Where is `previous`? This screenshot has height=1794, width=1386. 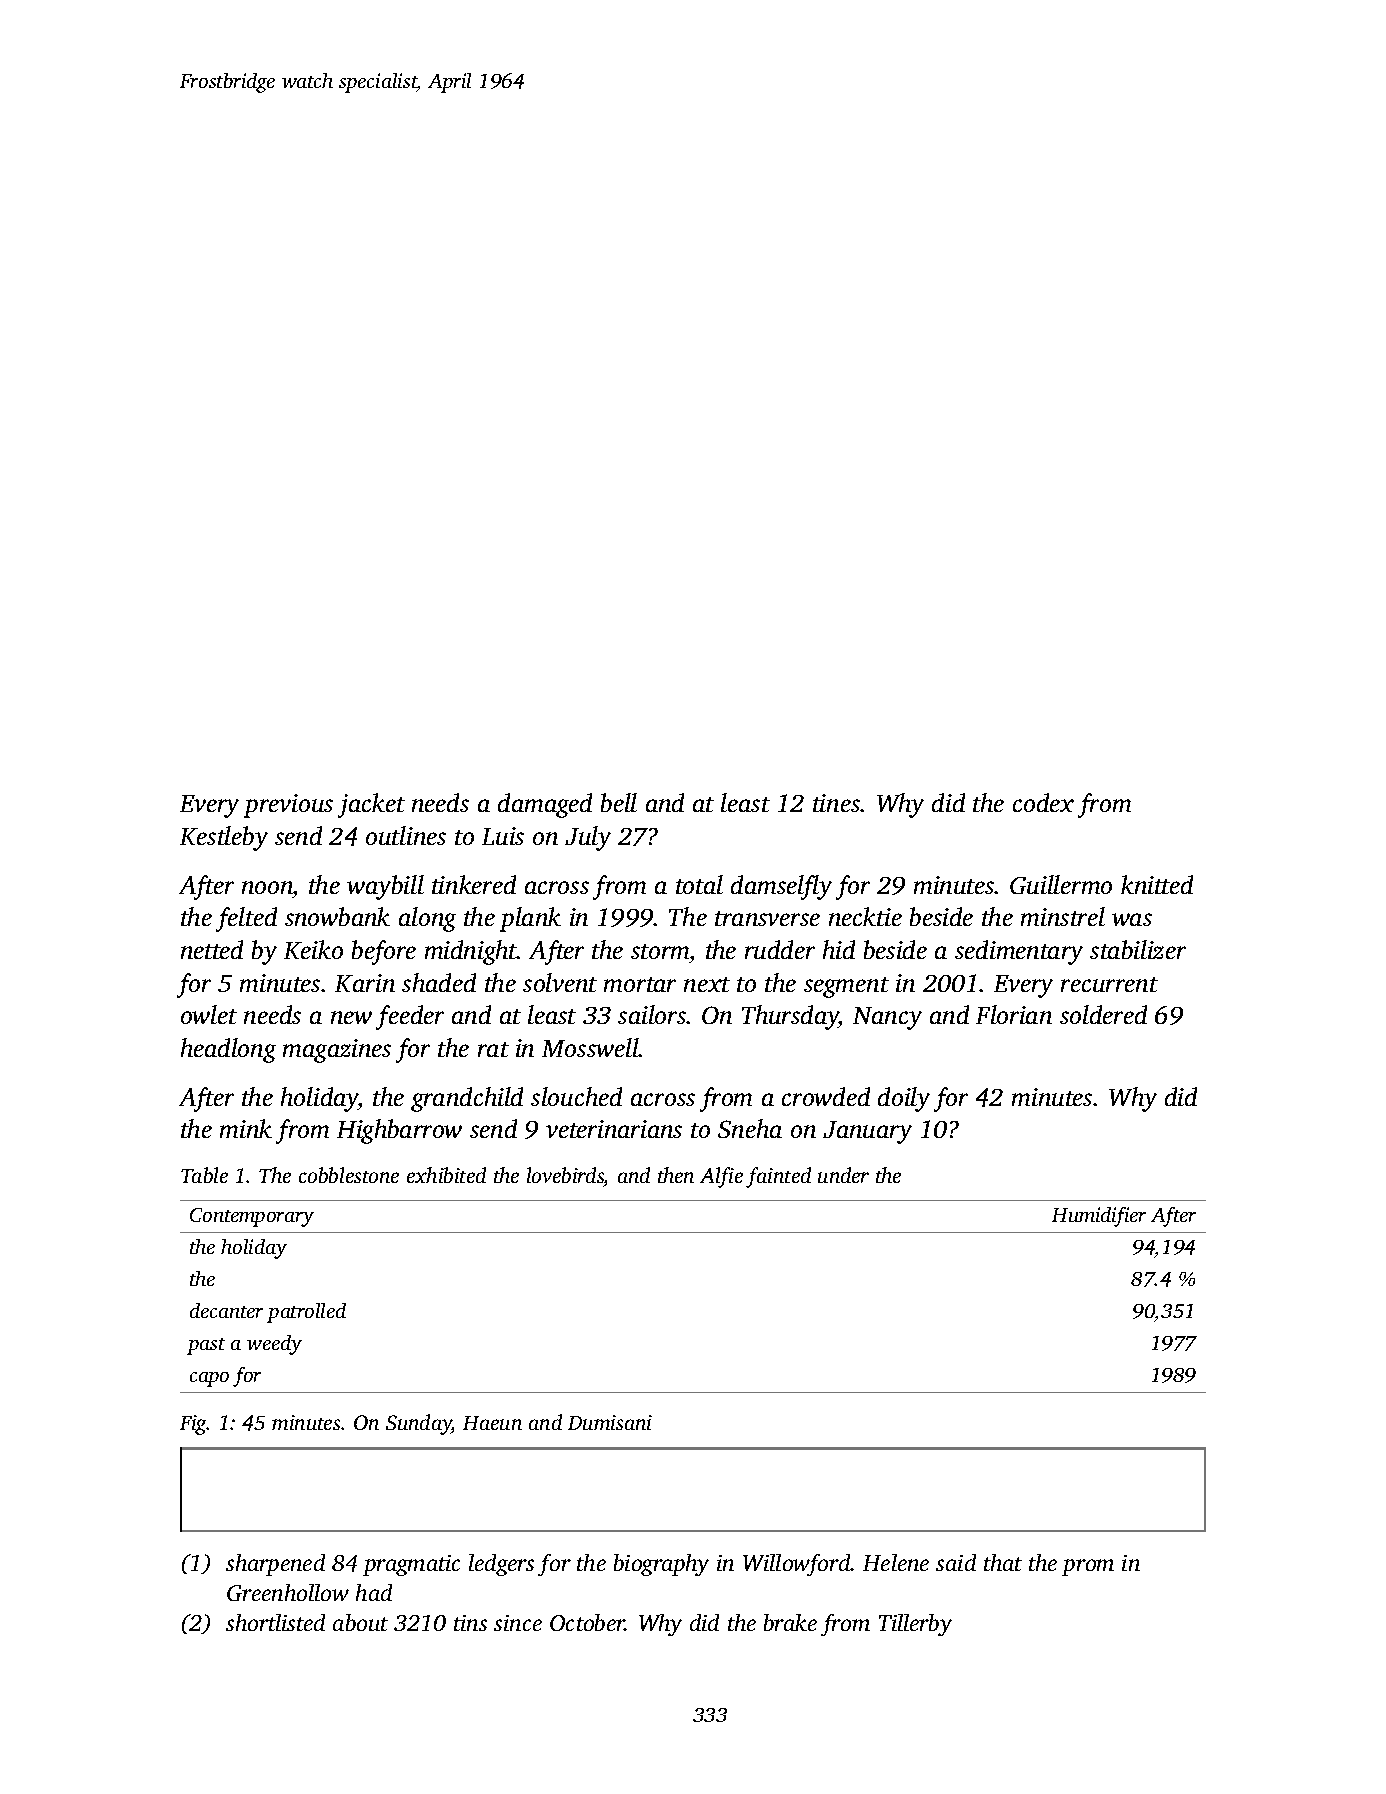
previous is located at coordinates (288, 806).
